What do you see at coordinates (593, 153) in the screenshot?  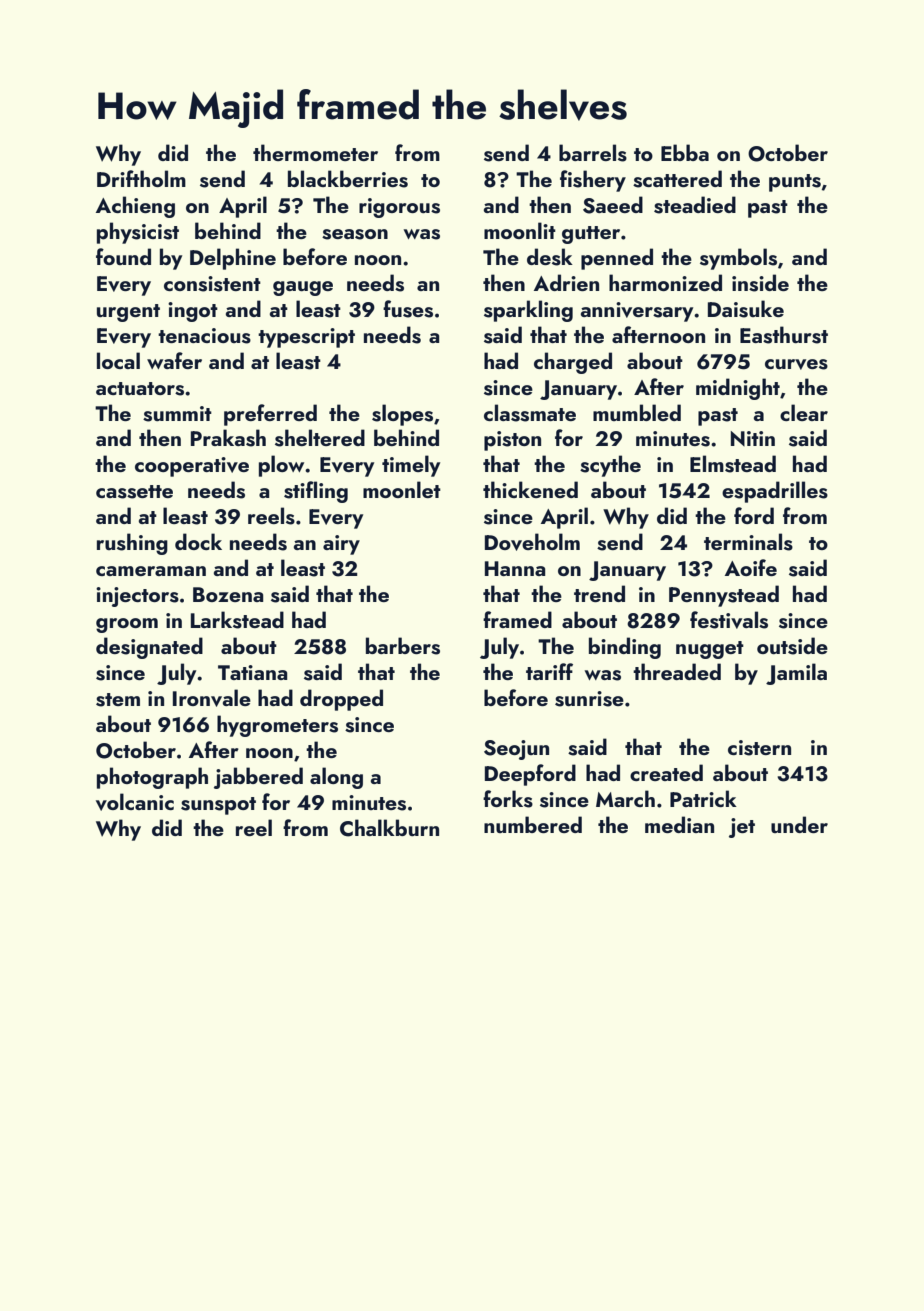 I see `barrels` at bounding box center [593, 153].
